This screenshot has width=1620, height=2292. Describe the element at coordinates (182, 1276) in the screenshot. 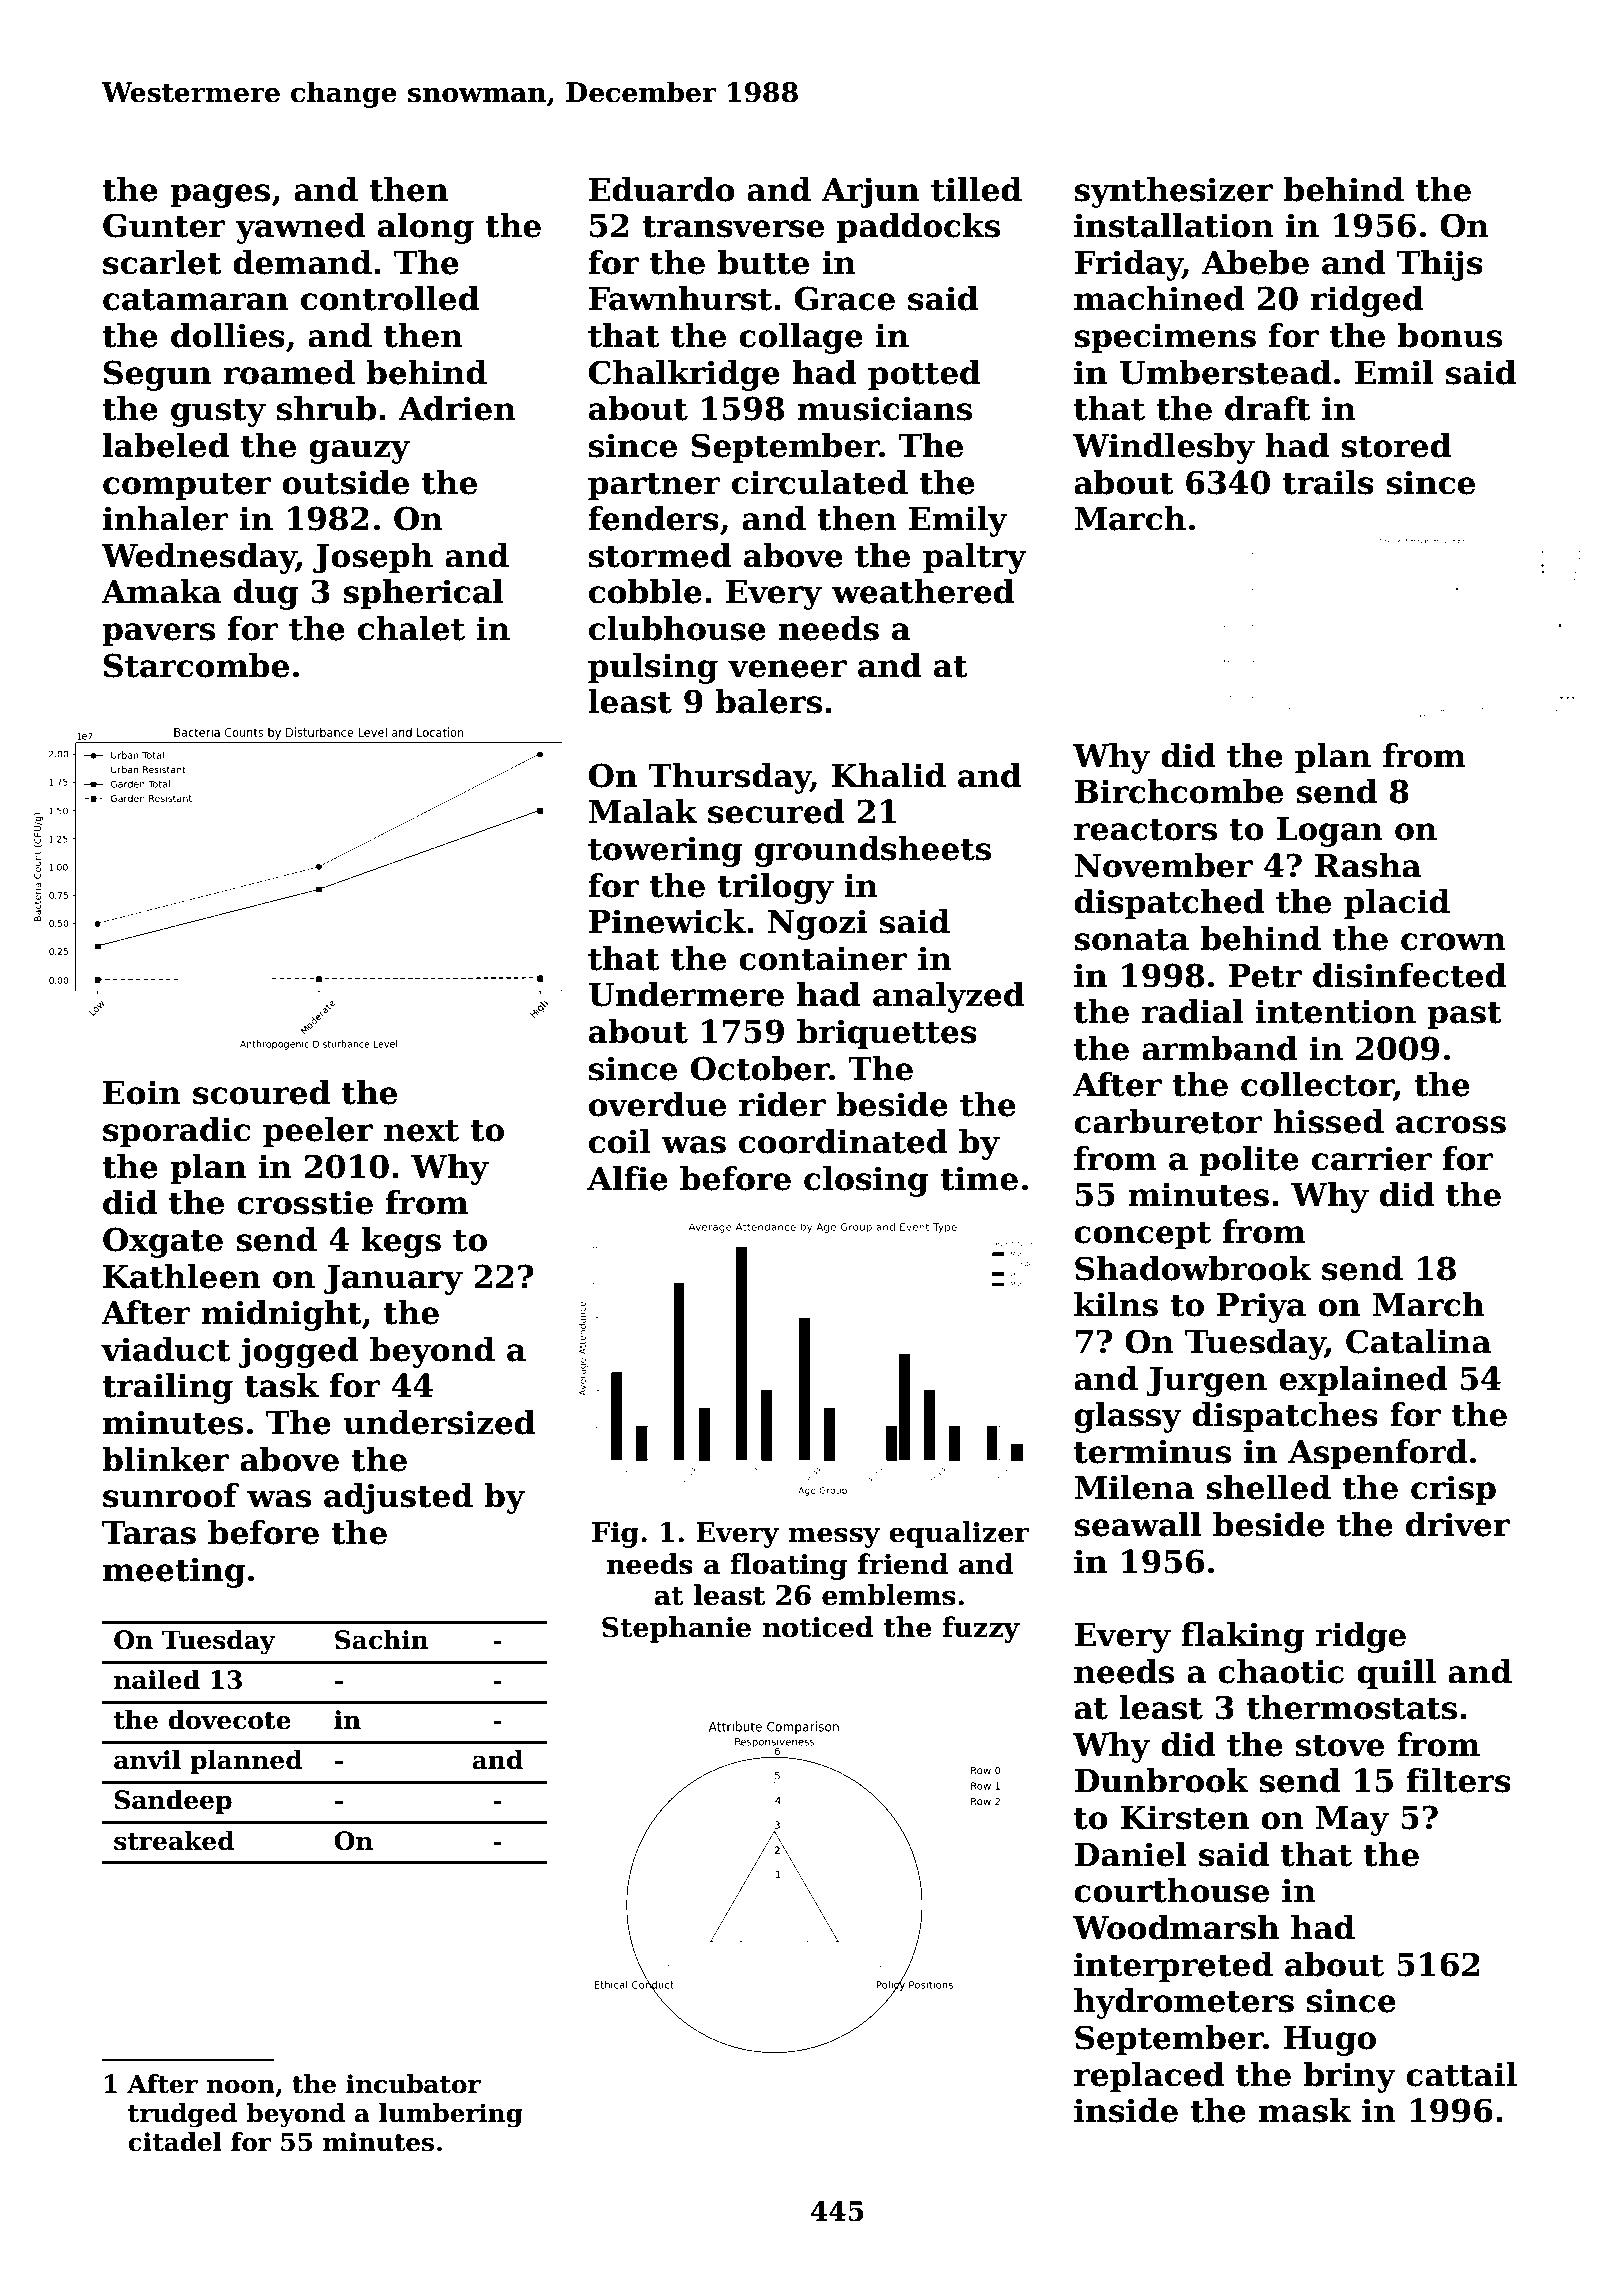

I see `Kathleen` at that location.
